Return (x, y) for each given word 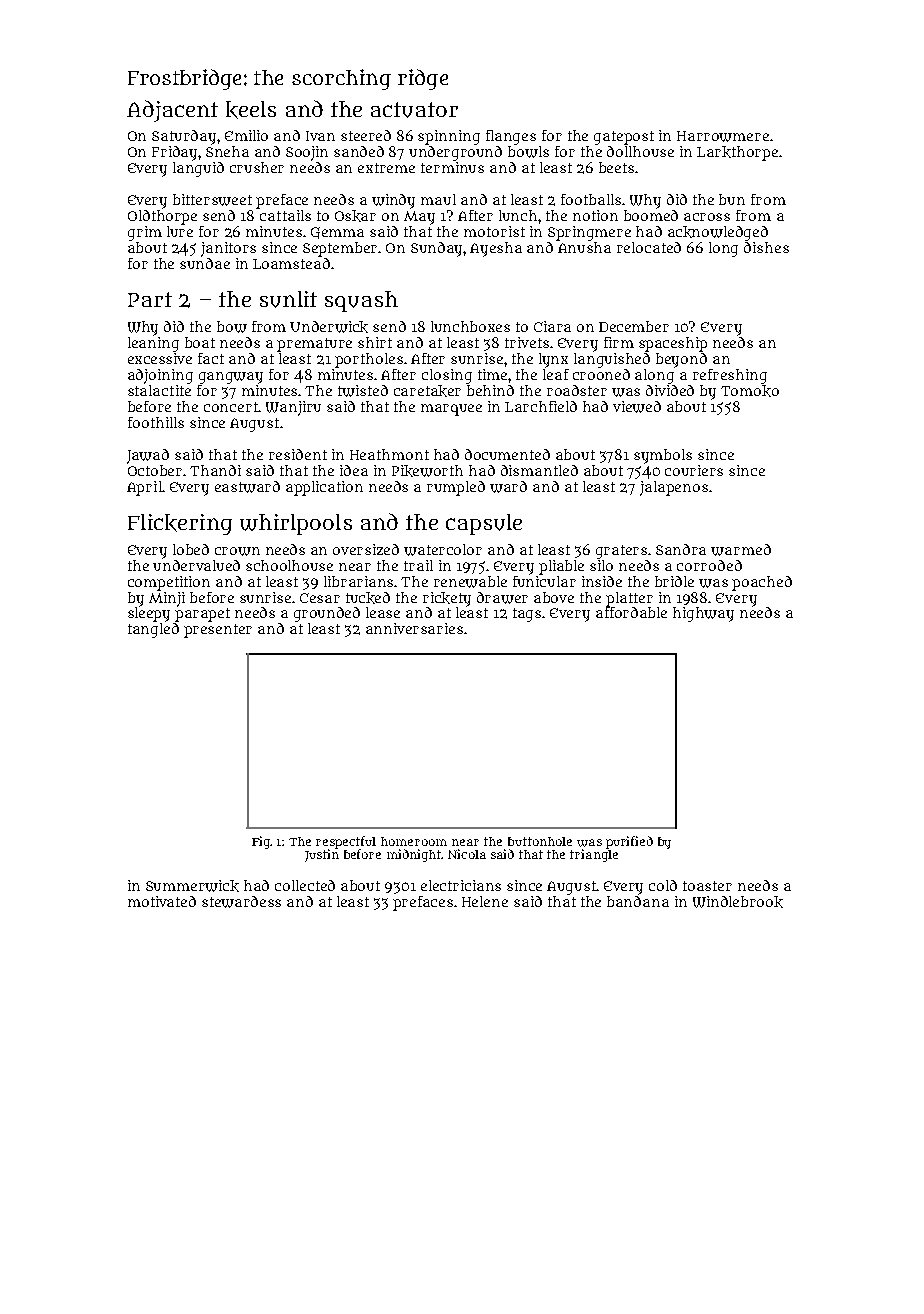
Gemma (337, 233)
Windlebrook (738, 902)
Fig (261, 842)
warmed (741, 550)
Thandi (215, 470)
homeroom (414, 841)
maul (438, 199)
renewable (470, 582)
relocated (649, 247)
